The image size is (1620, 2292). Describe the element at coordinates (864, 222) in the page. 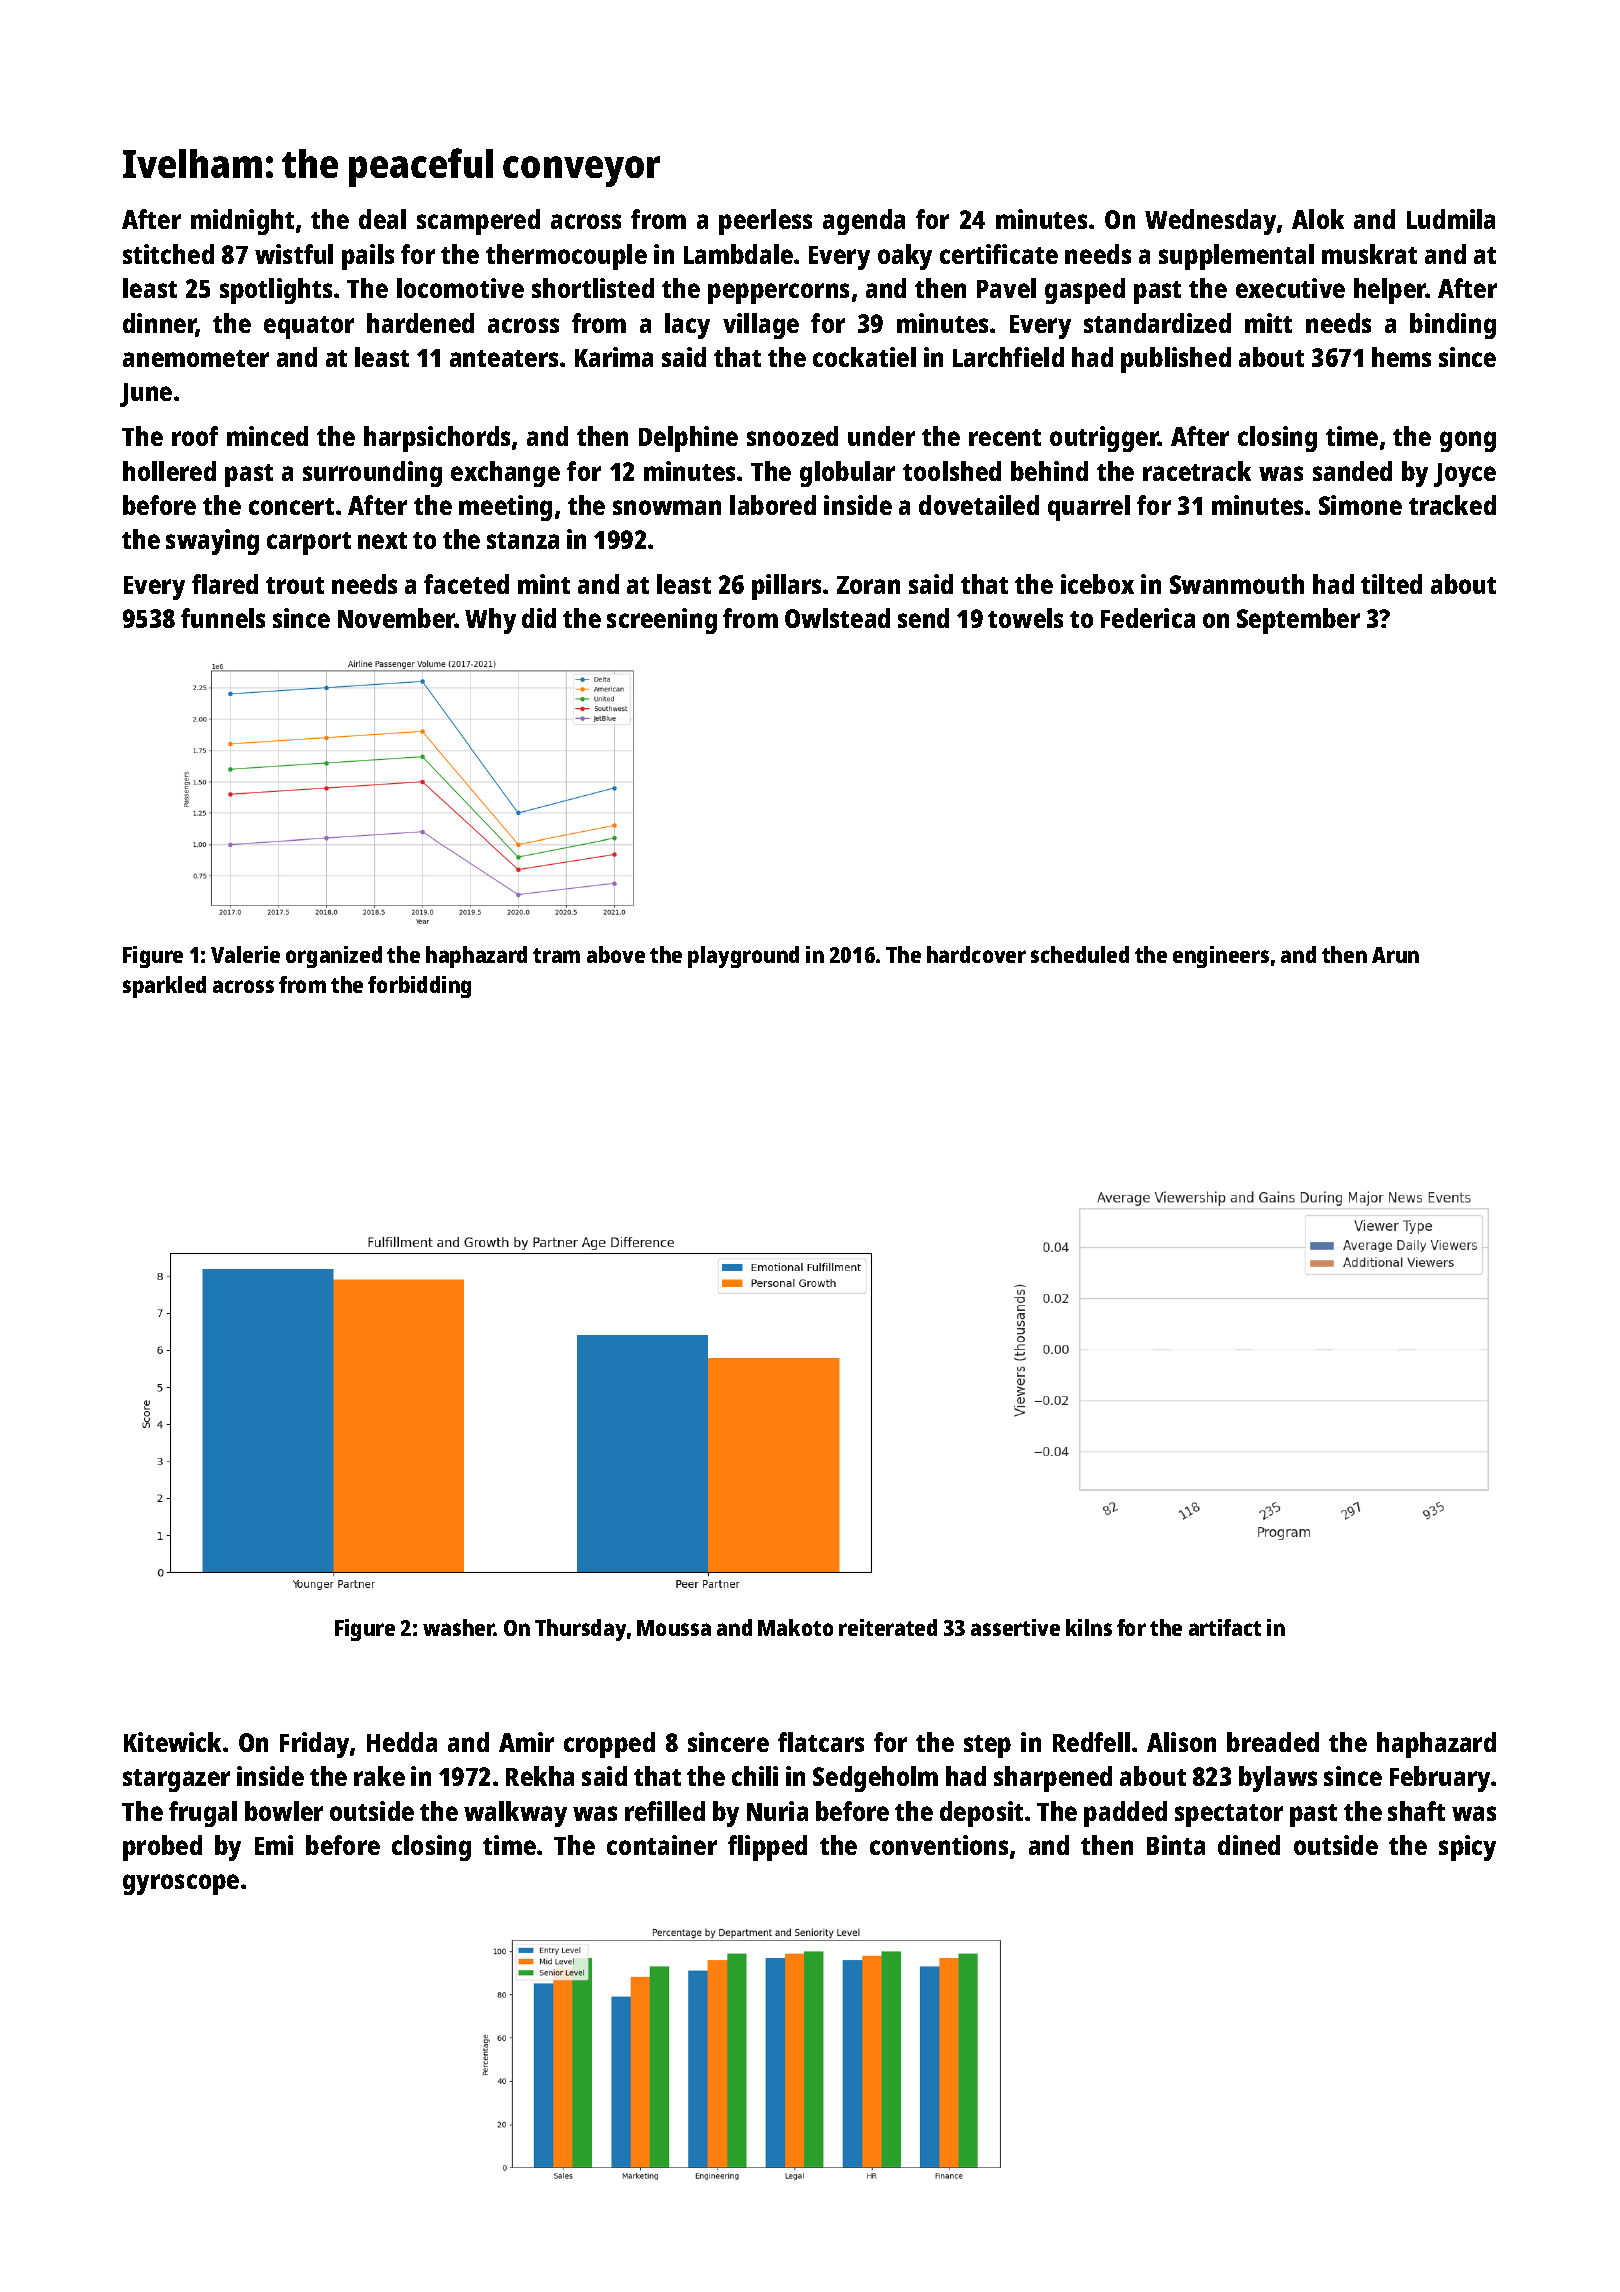

I see `agenda` at that location.
